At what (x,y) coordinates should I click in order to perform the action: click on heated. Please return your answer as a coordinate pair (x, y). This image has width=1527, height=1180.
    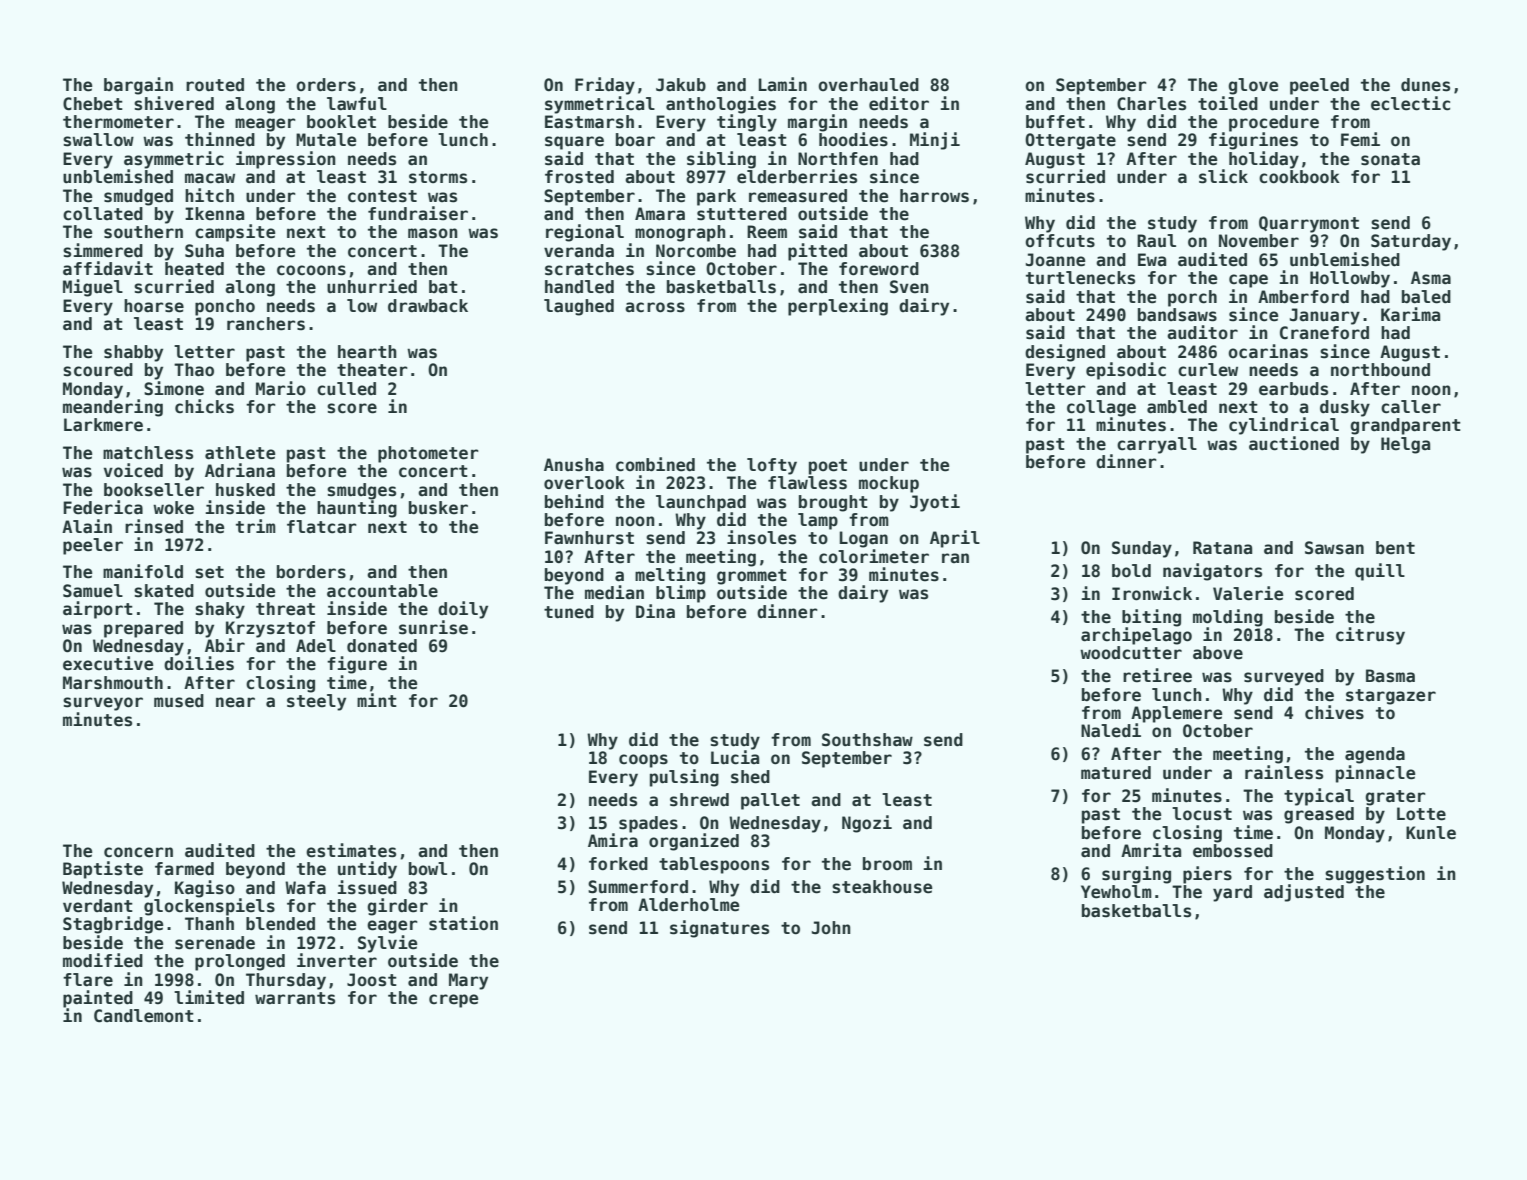
    Looking at the image, I should click on (194, 269).
